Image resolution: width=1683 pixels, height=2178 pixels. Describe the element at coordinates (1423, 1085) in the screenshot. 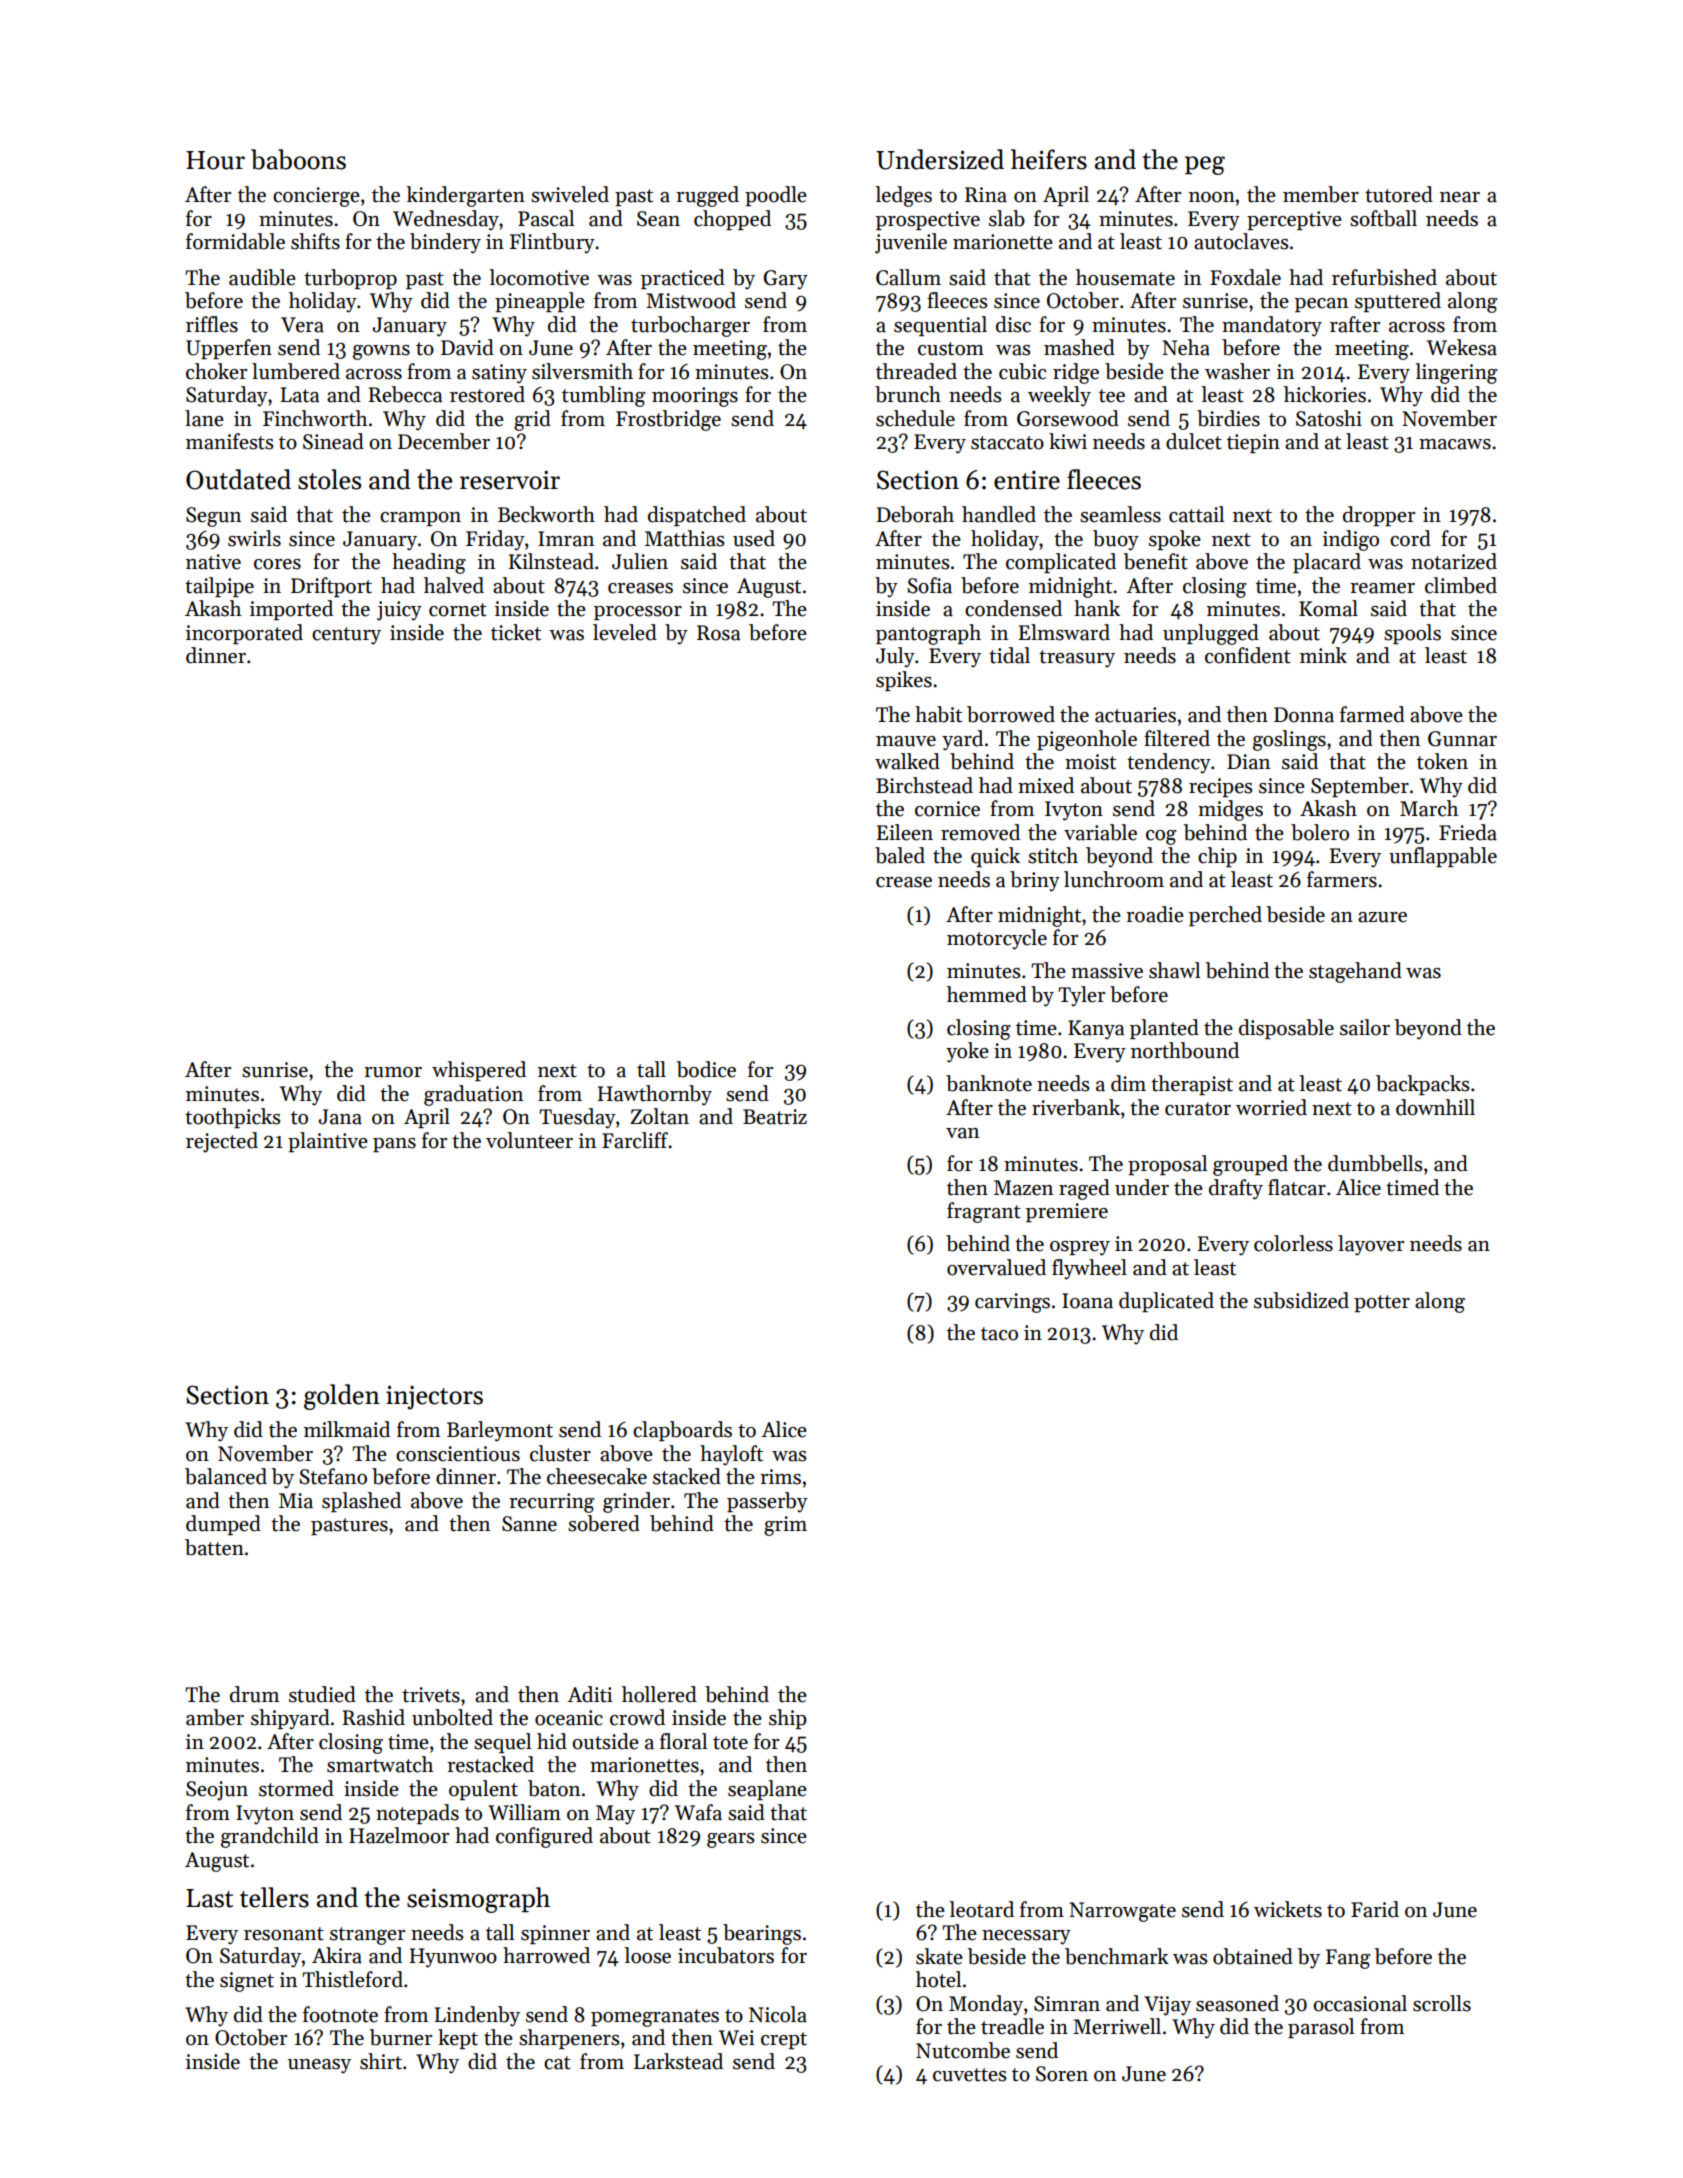

I see `backpacks` at that location.
